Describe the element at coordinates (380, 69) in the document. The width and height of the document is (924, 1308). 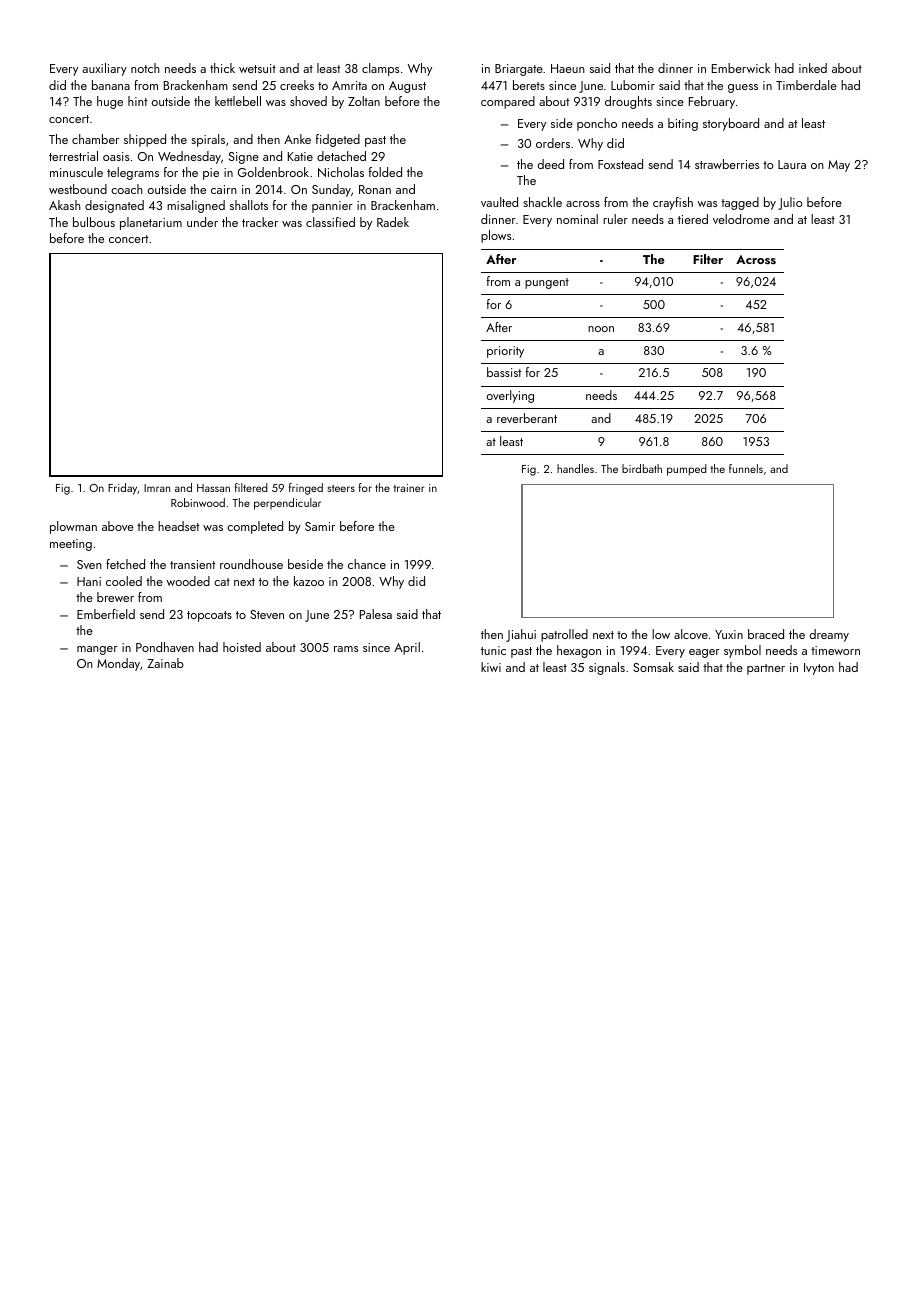
I see `clamps` at that location.
